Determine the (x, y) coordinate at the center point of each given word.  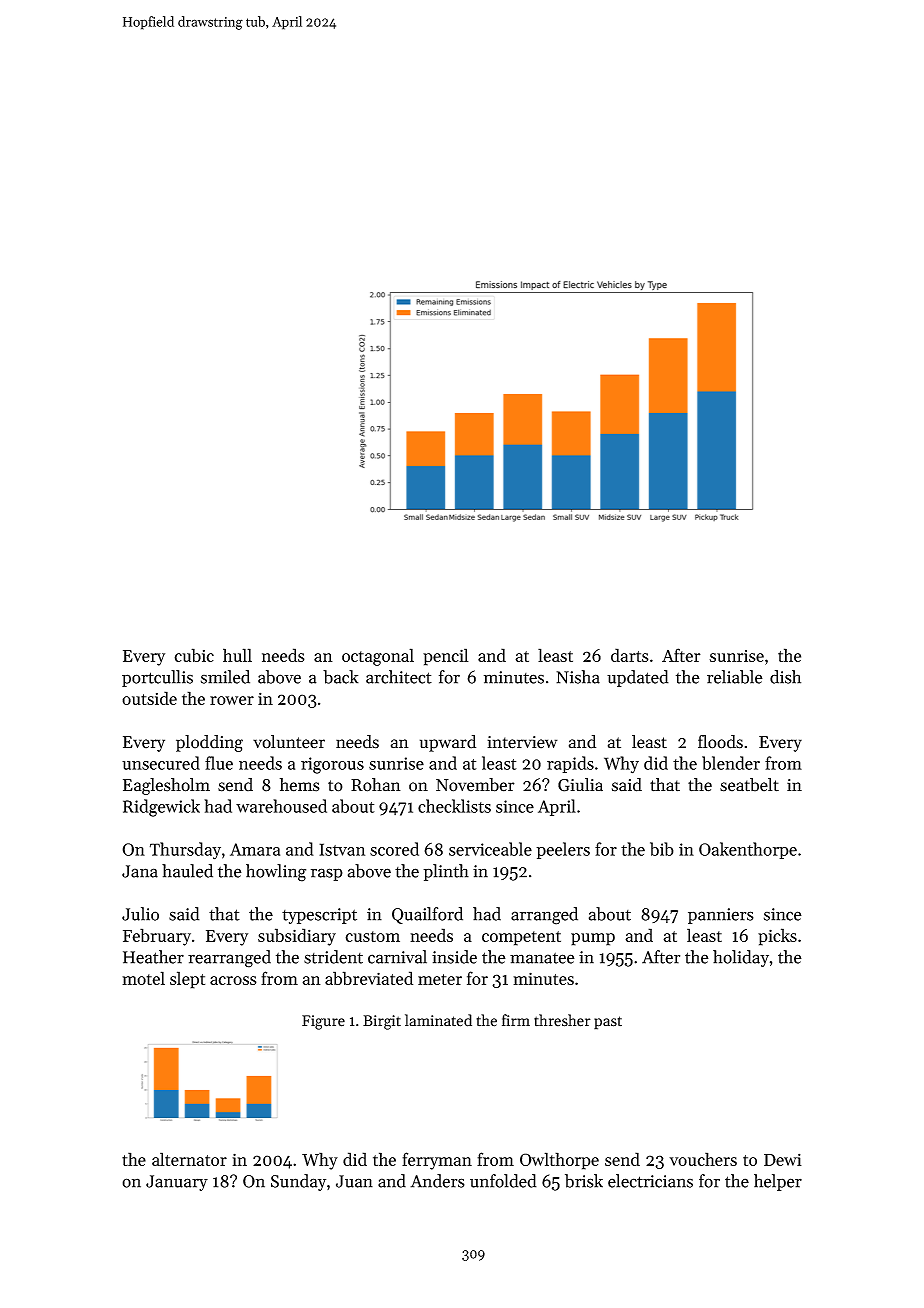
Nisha (578, 677)
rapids (570, 764)
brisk (584, 1181)
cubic (194, 655)
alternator (189, 1159)
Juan (354, 1181)
